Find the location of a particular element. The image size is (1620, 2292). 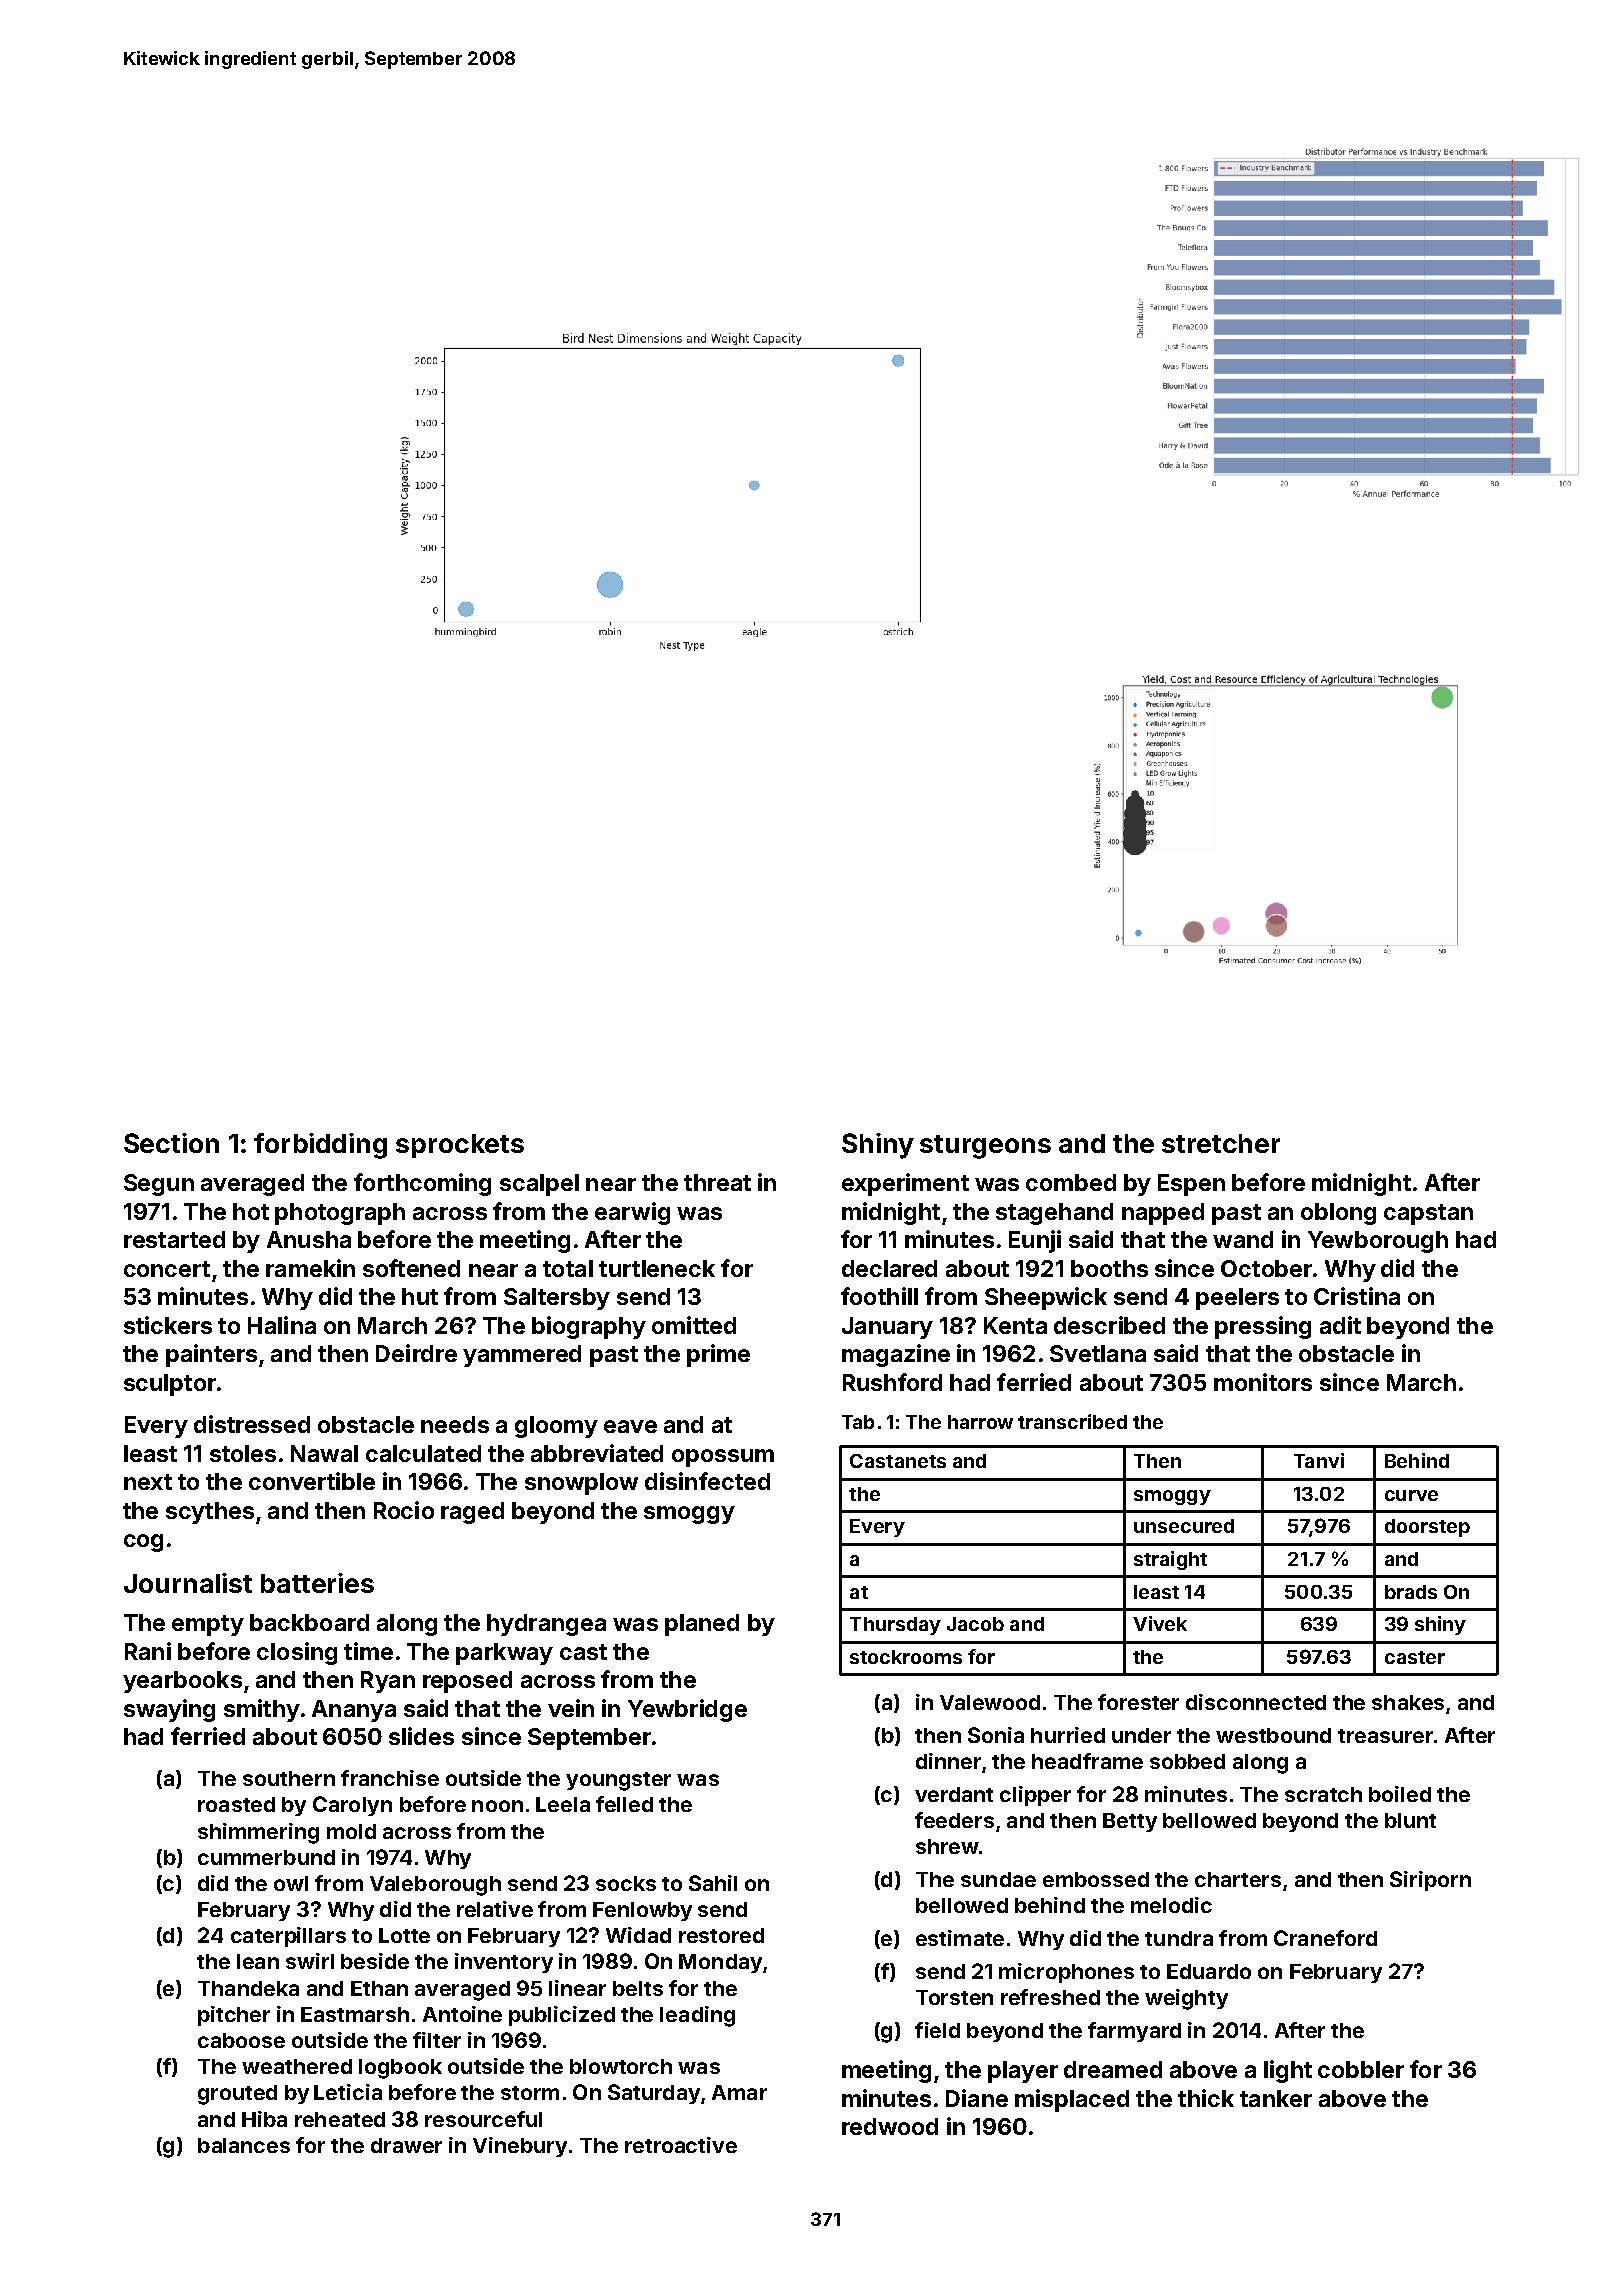

opossum is located at coordinates (723, 1458).
